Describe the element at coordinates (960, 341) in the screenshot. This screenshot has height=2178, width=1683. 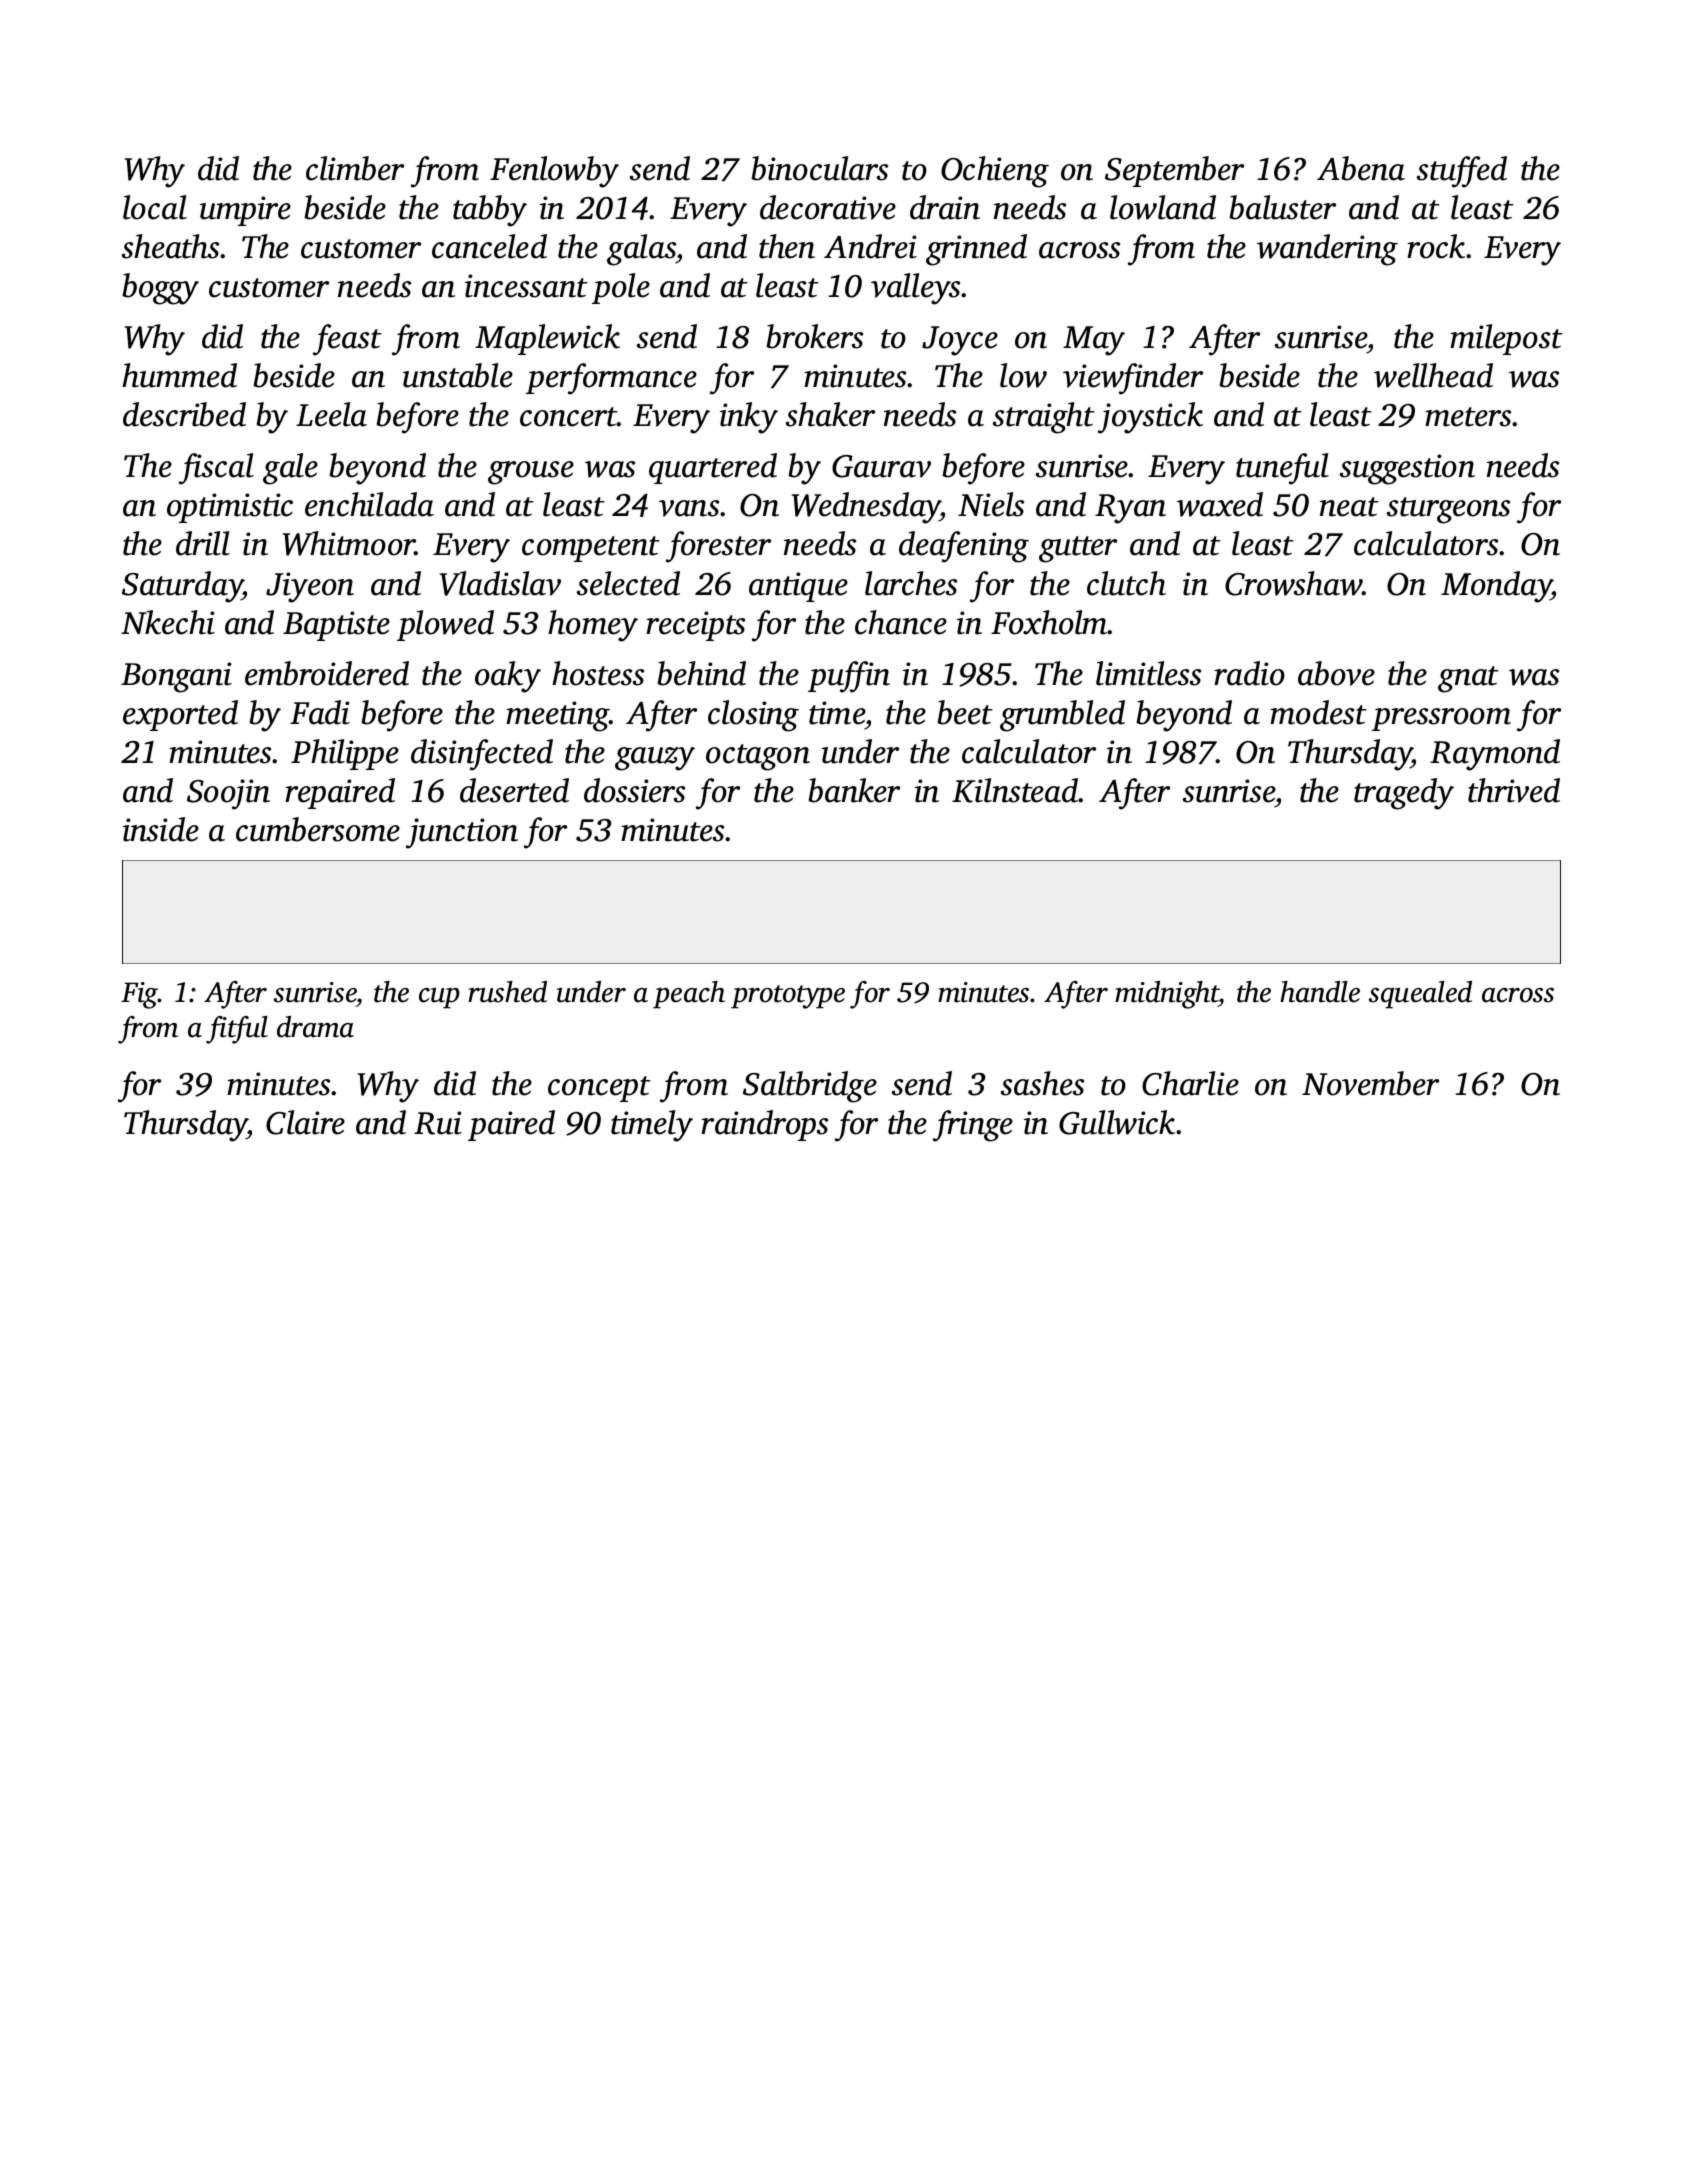
I see `Joyce` at that location.
